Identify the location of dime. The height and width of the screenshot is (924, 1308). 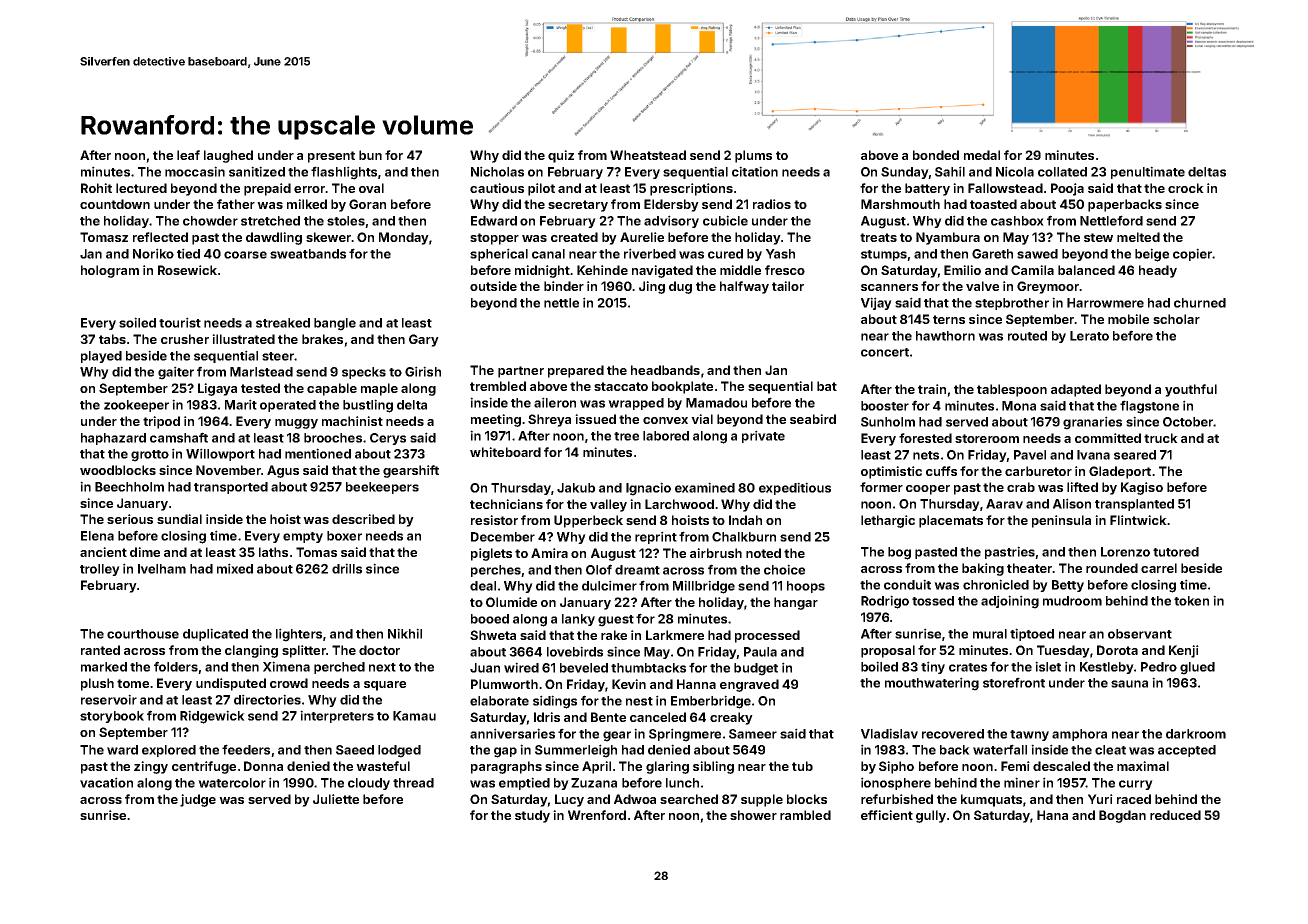
(145, 552).
